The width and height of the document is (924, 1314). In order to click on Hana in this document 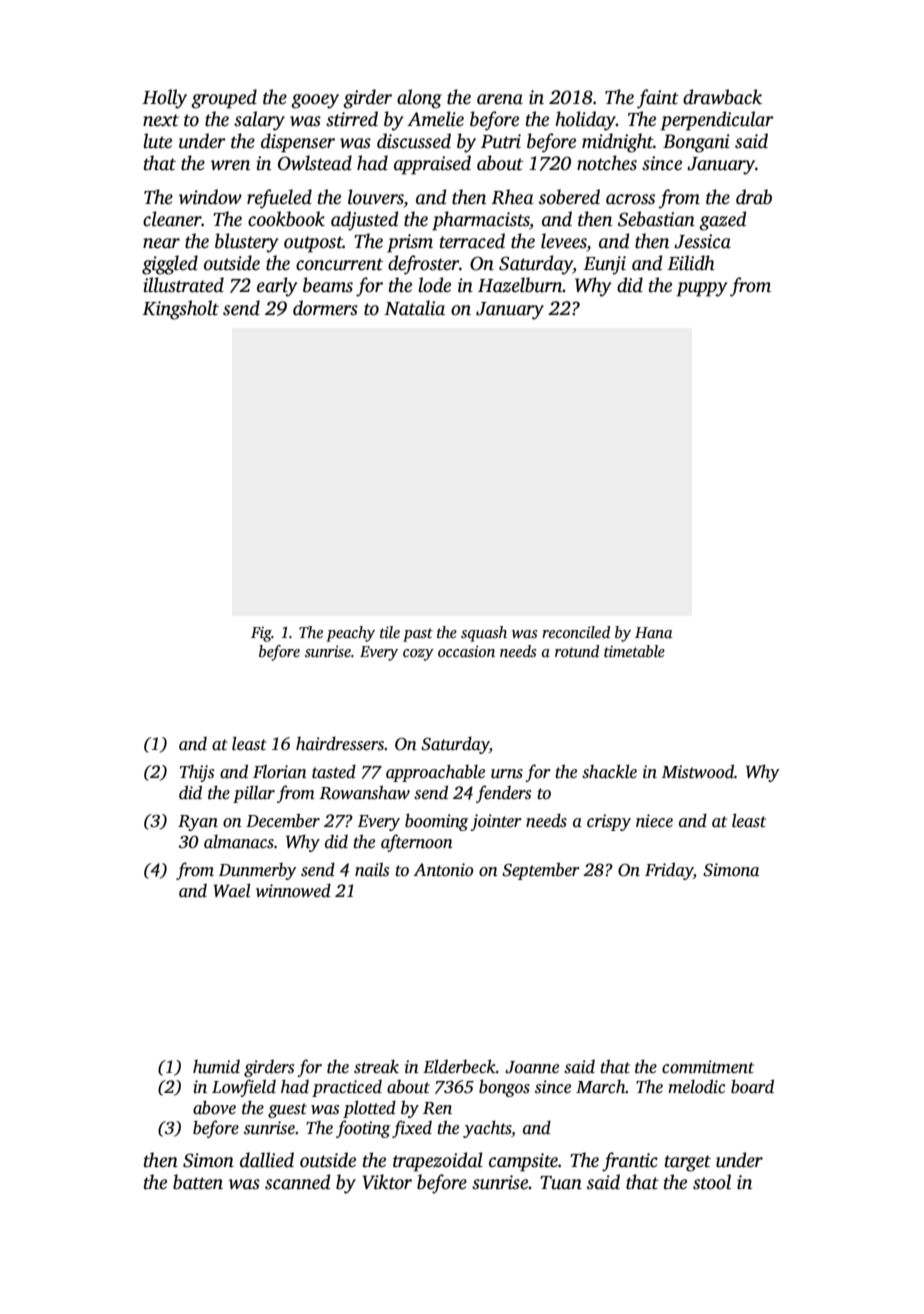, I will do `click(653, 632)`.
